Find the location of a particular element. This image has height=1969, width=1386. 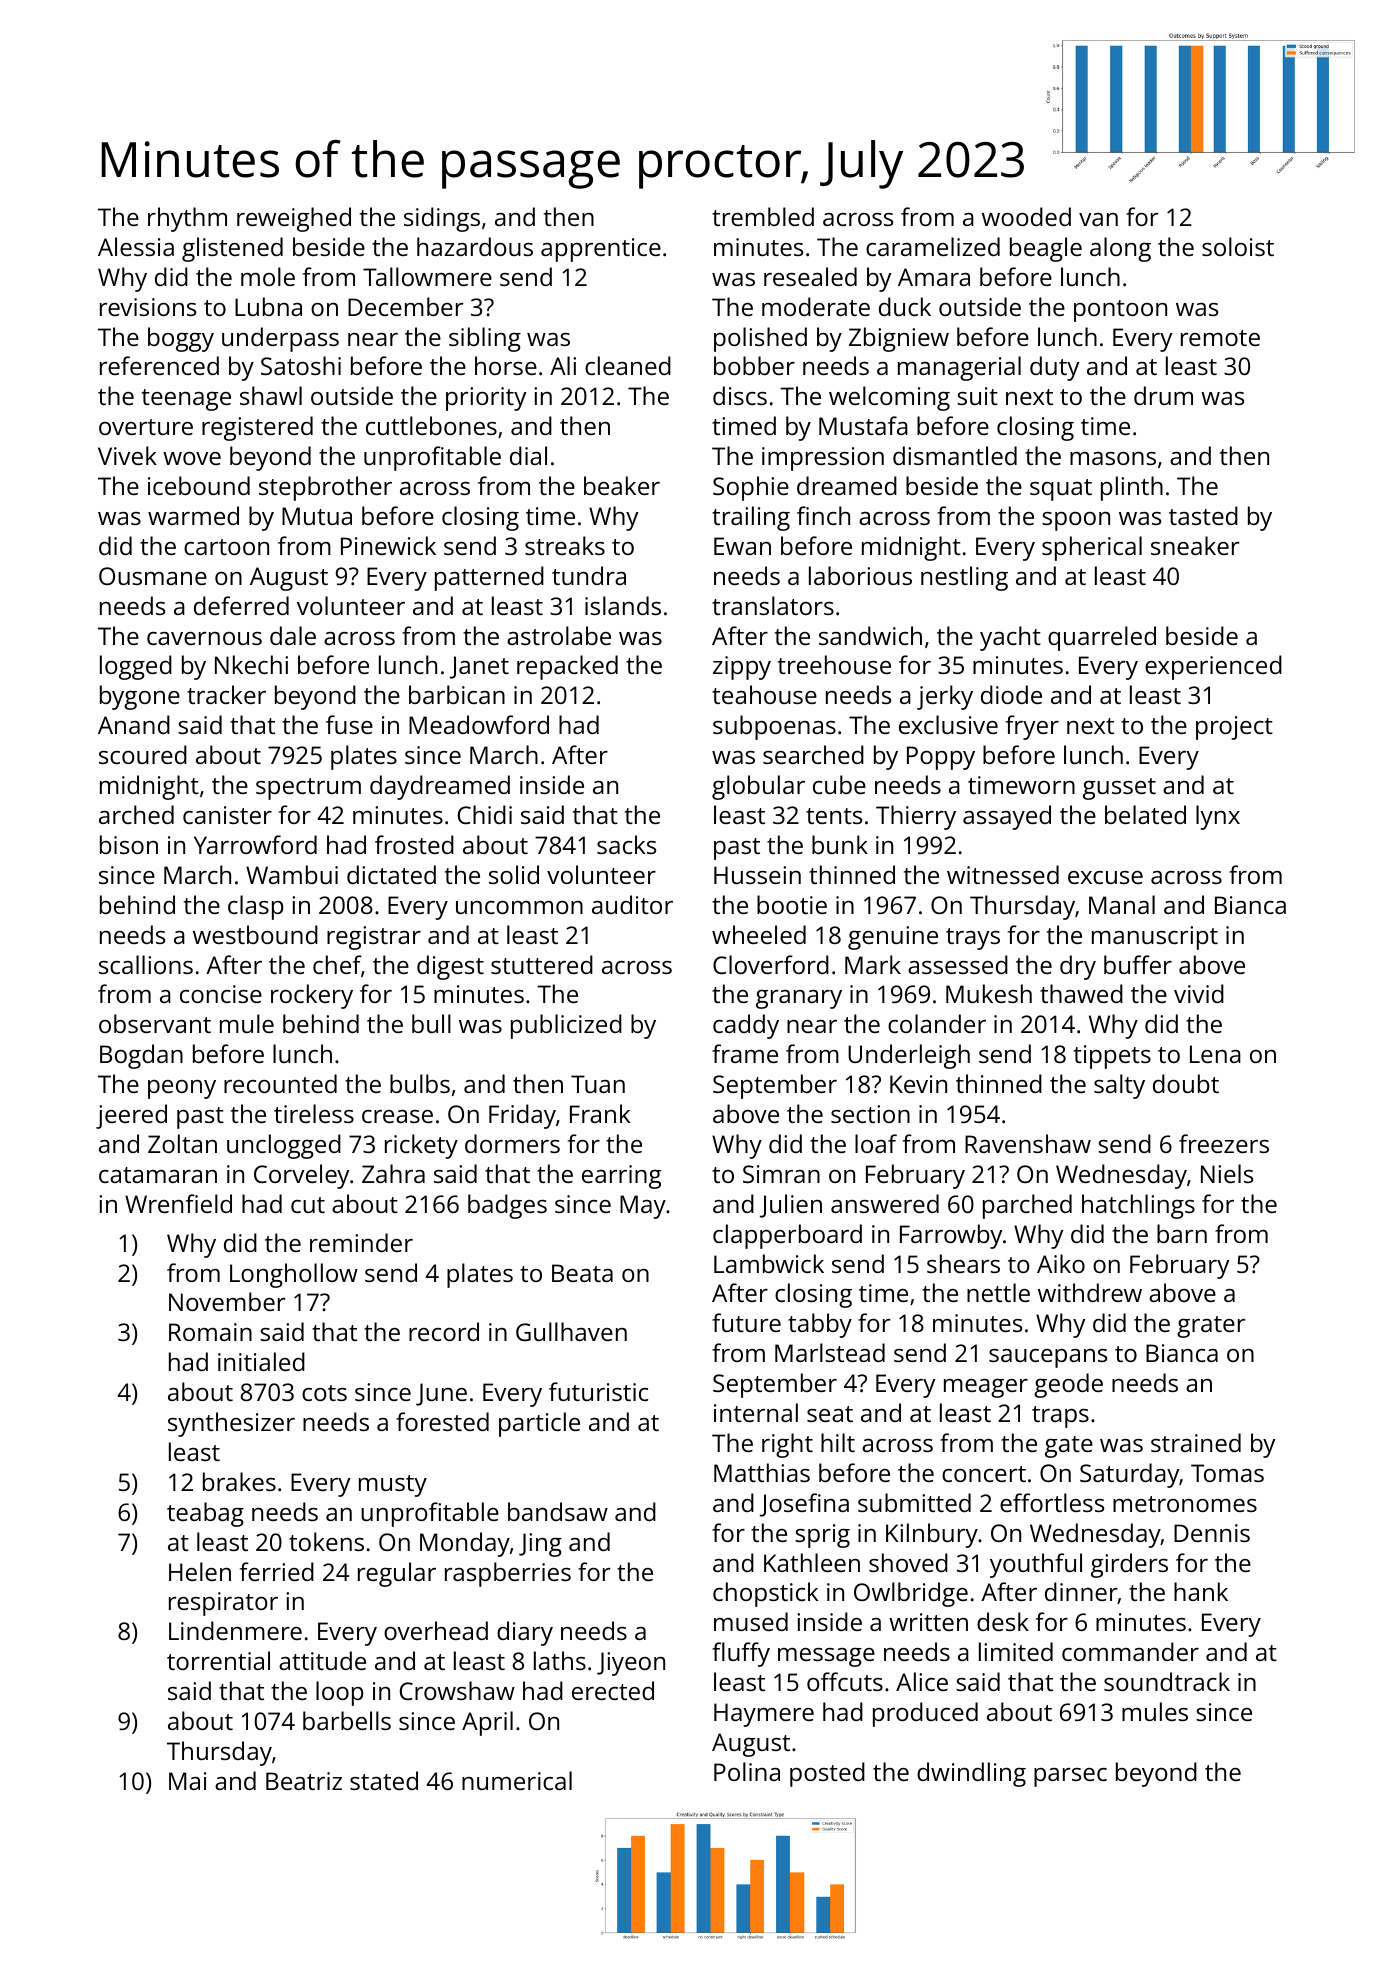

Beatriz is located at coordinates (304, 1781).
